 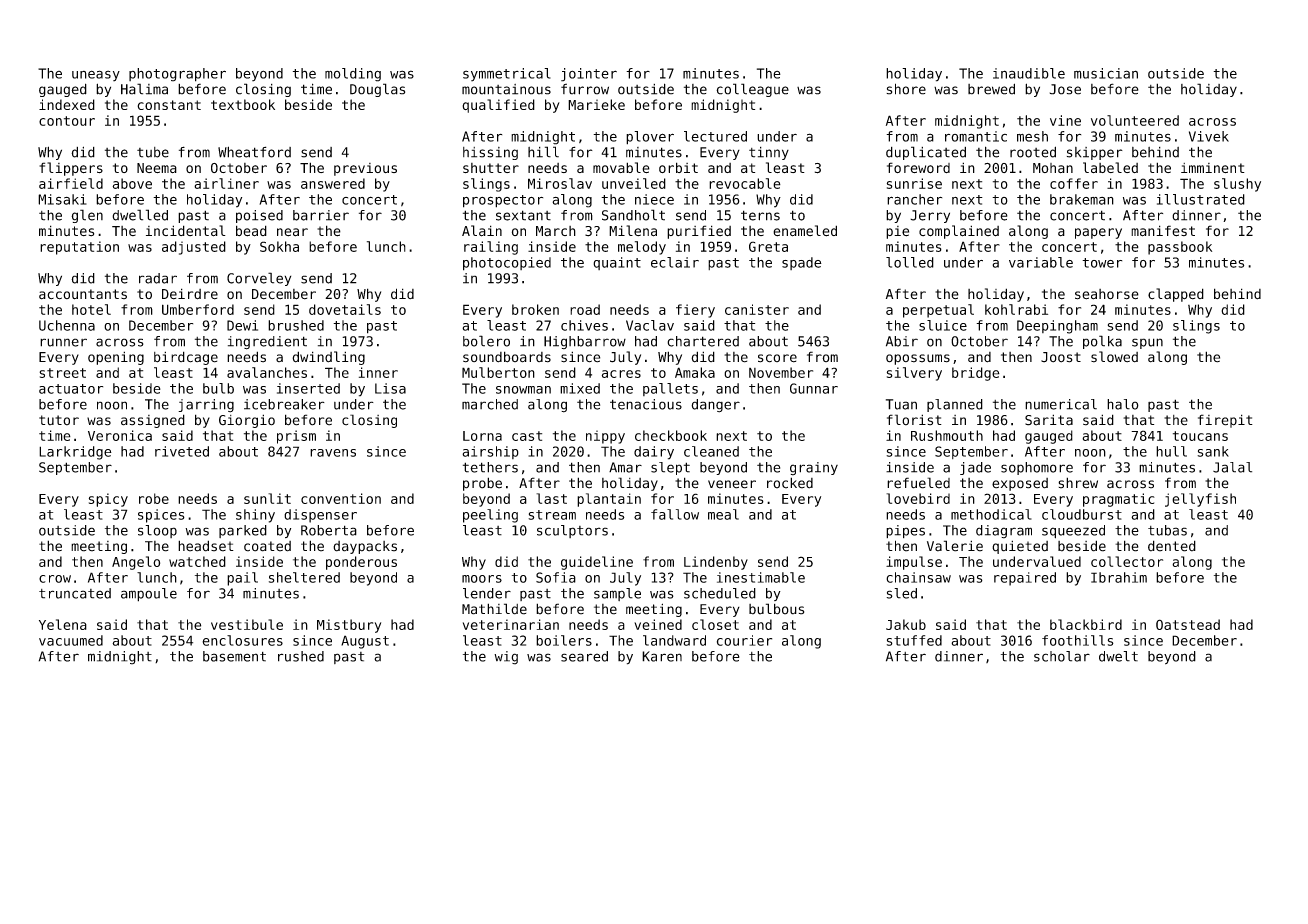 I want to click on Sofia, so click(x=556, y=577).
